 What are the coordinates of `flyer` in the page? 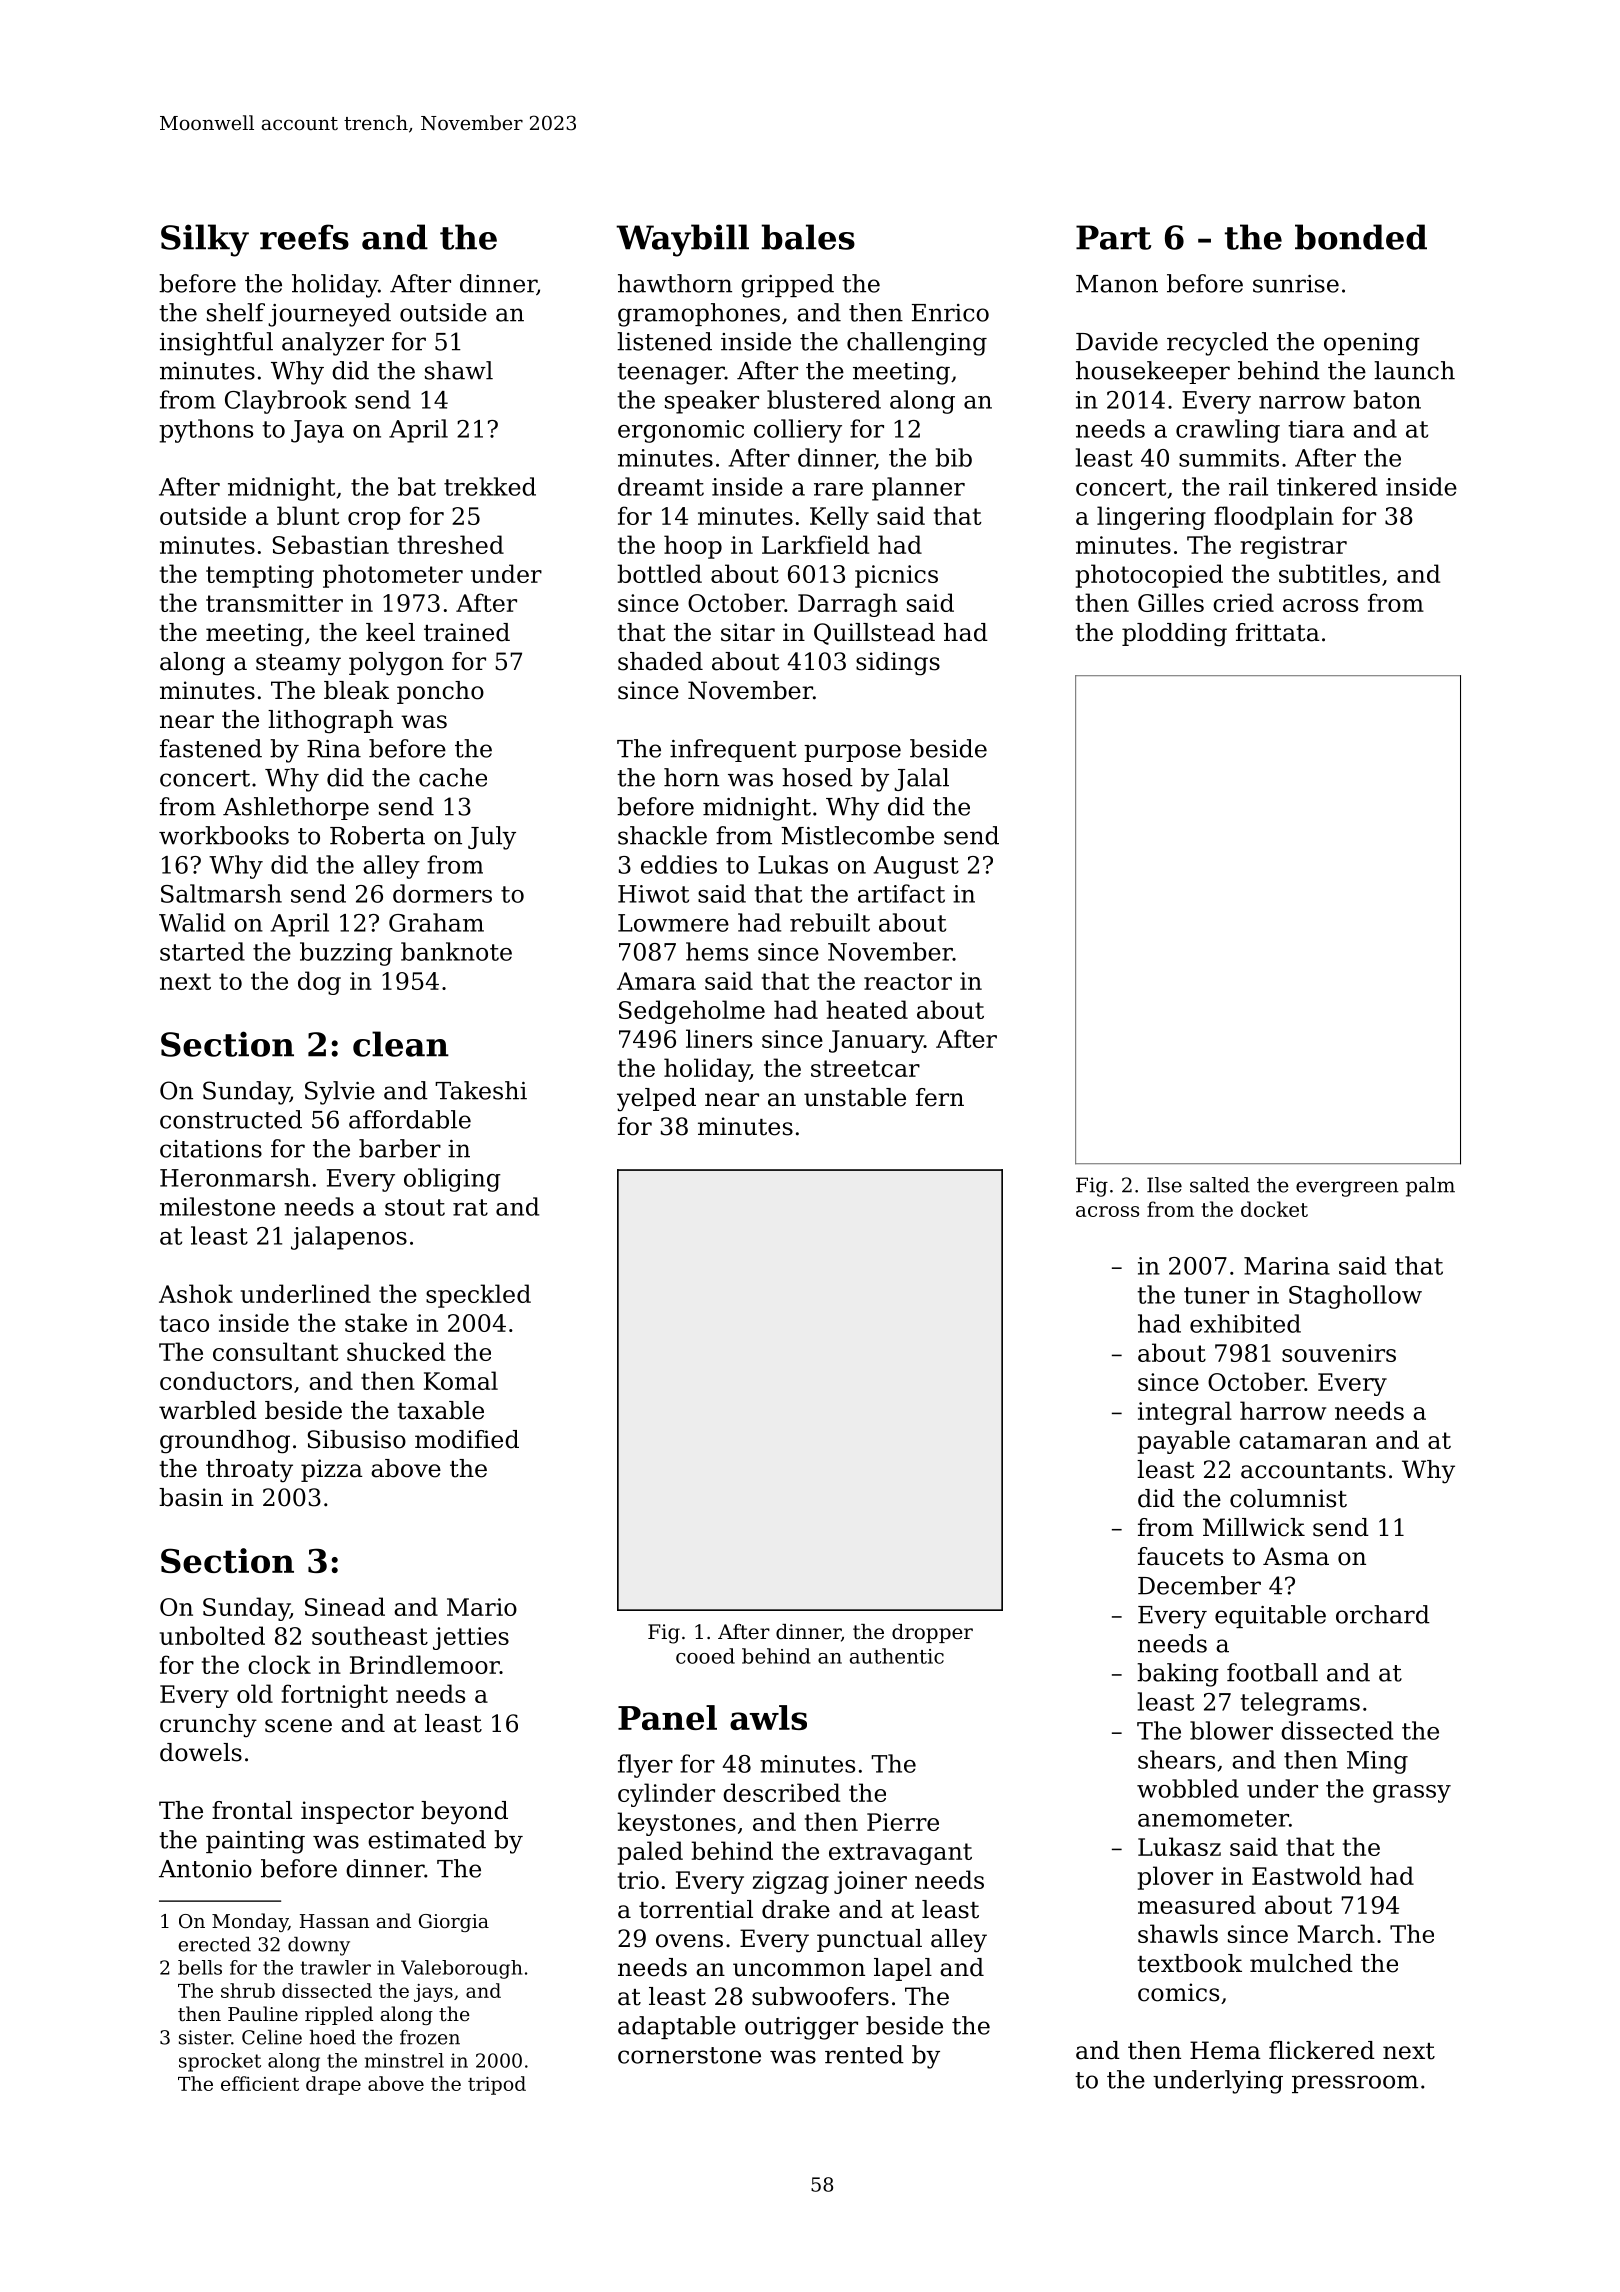 It's located at (645, 1766).
